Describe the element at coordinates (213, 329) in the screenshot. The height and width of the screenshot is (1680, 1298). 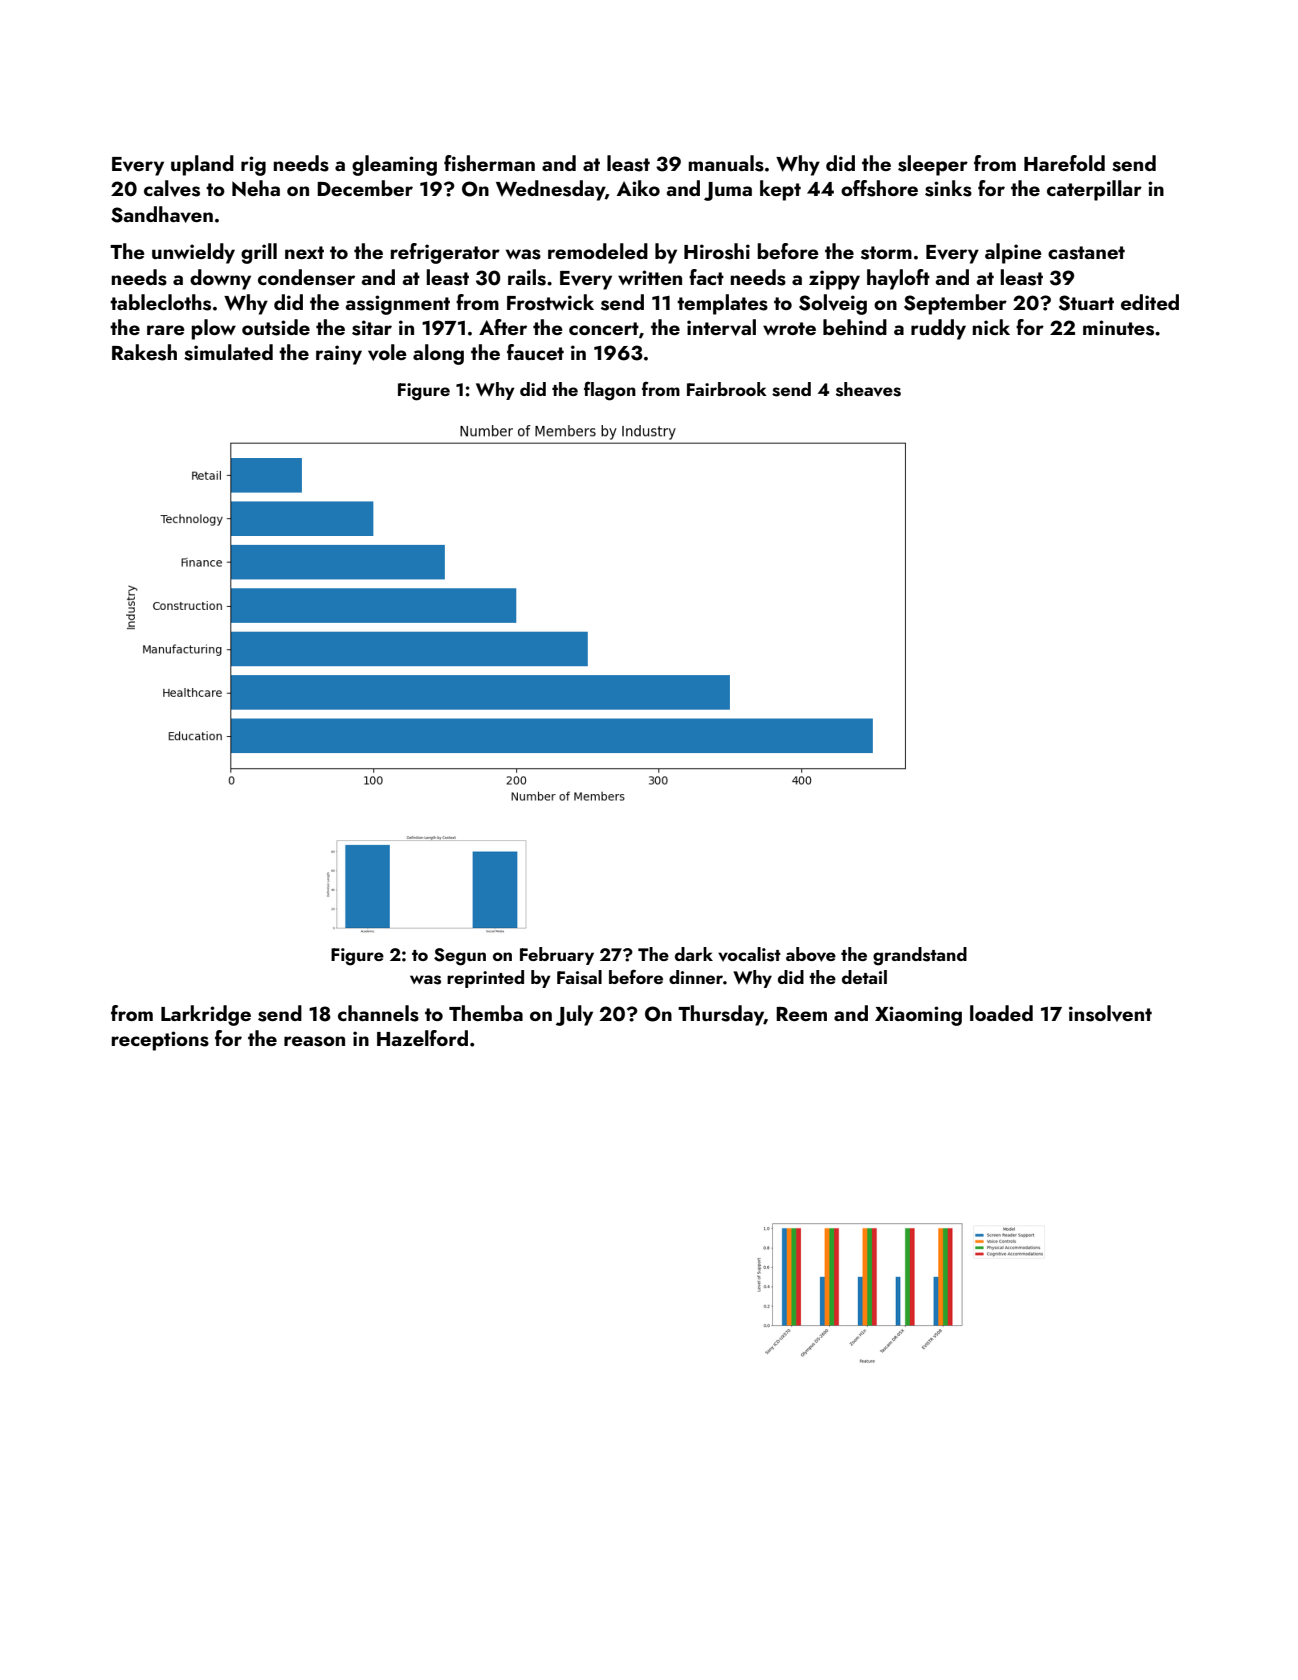
I see `plow` at that location.
